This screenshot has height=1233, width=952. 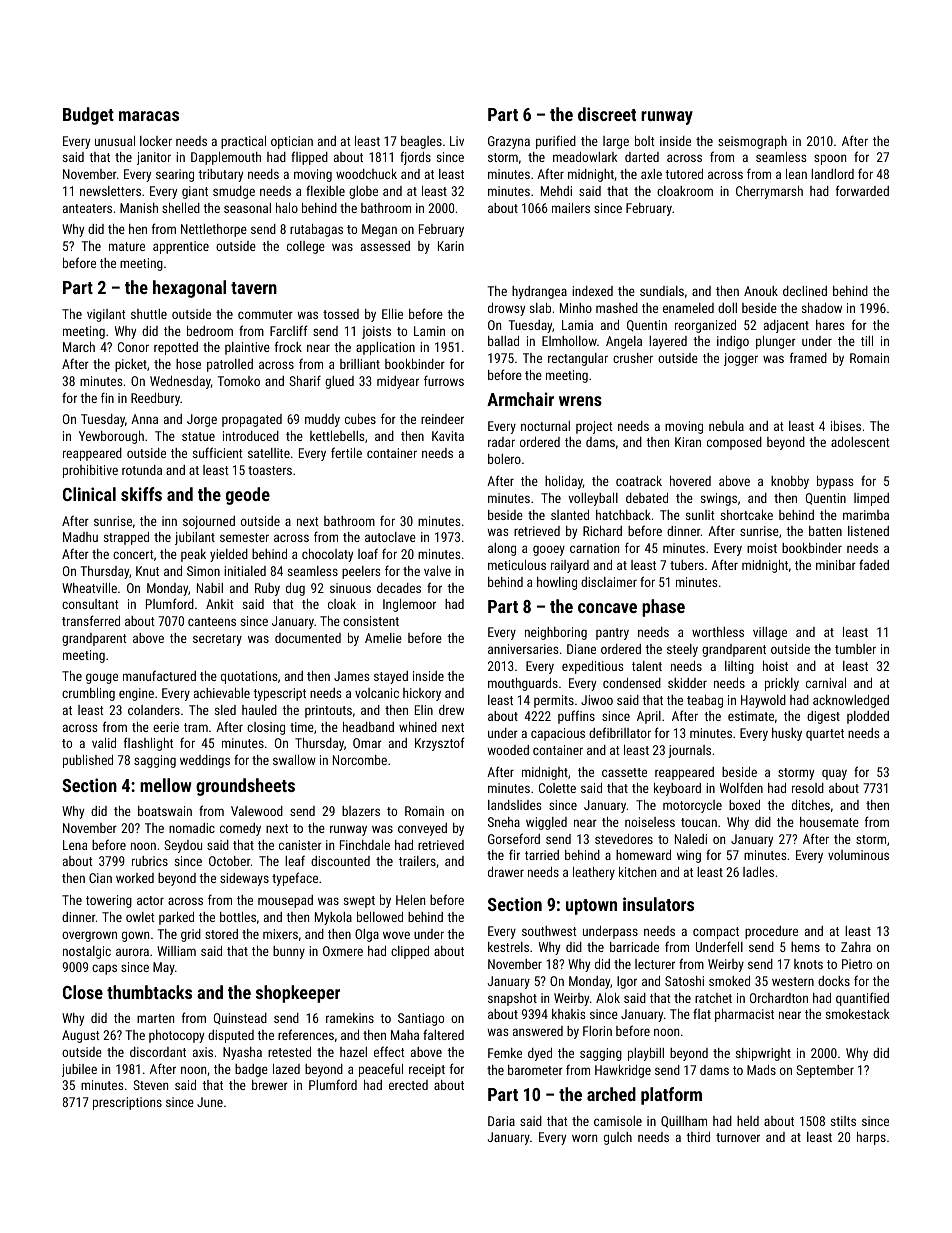 I want to click on closing, so click(x=266, y=728).
